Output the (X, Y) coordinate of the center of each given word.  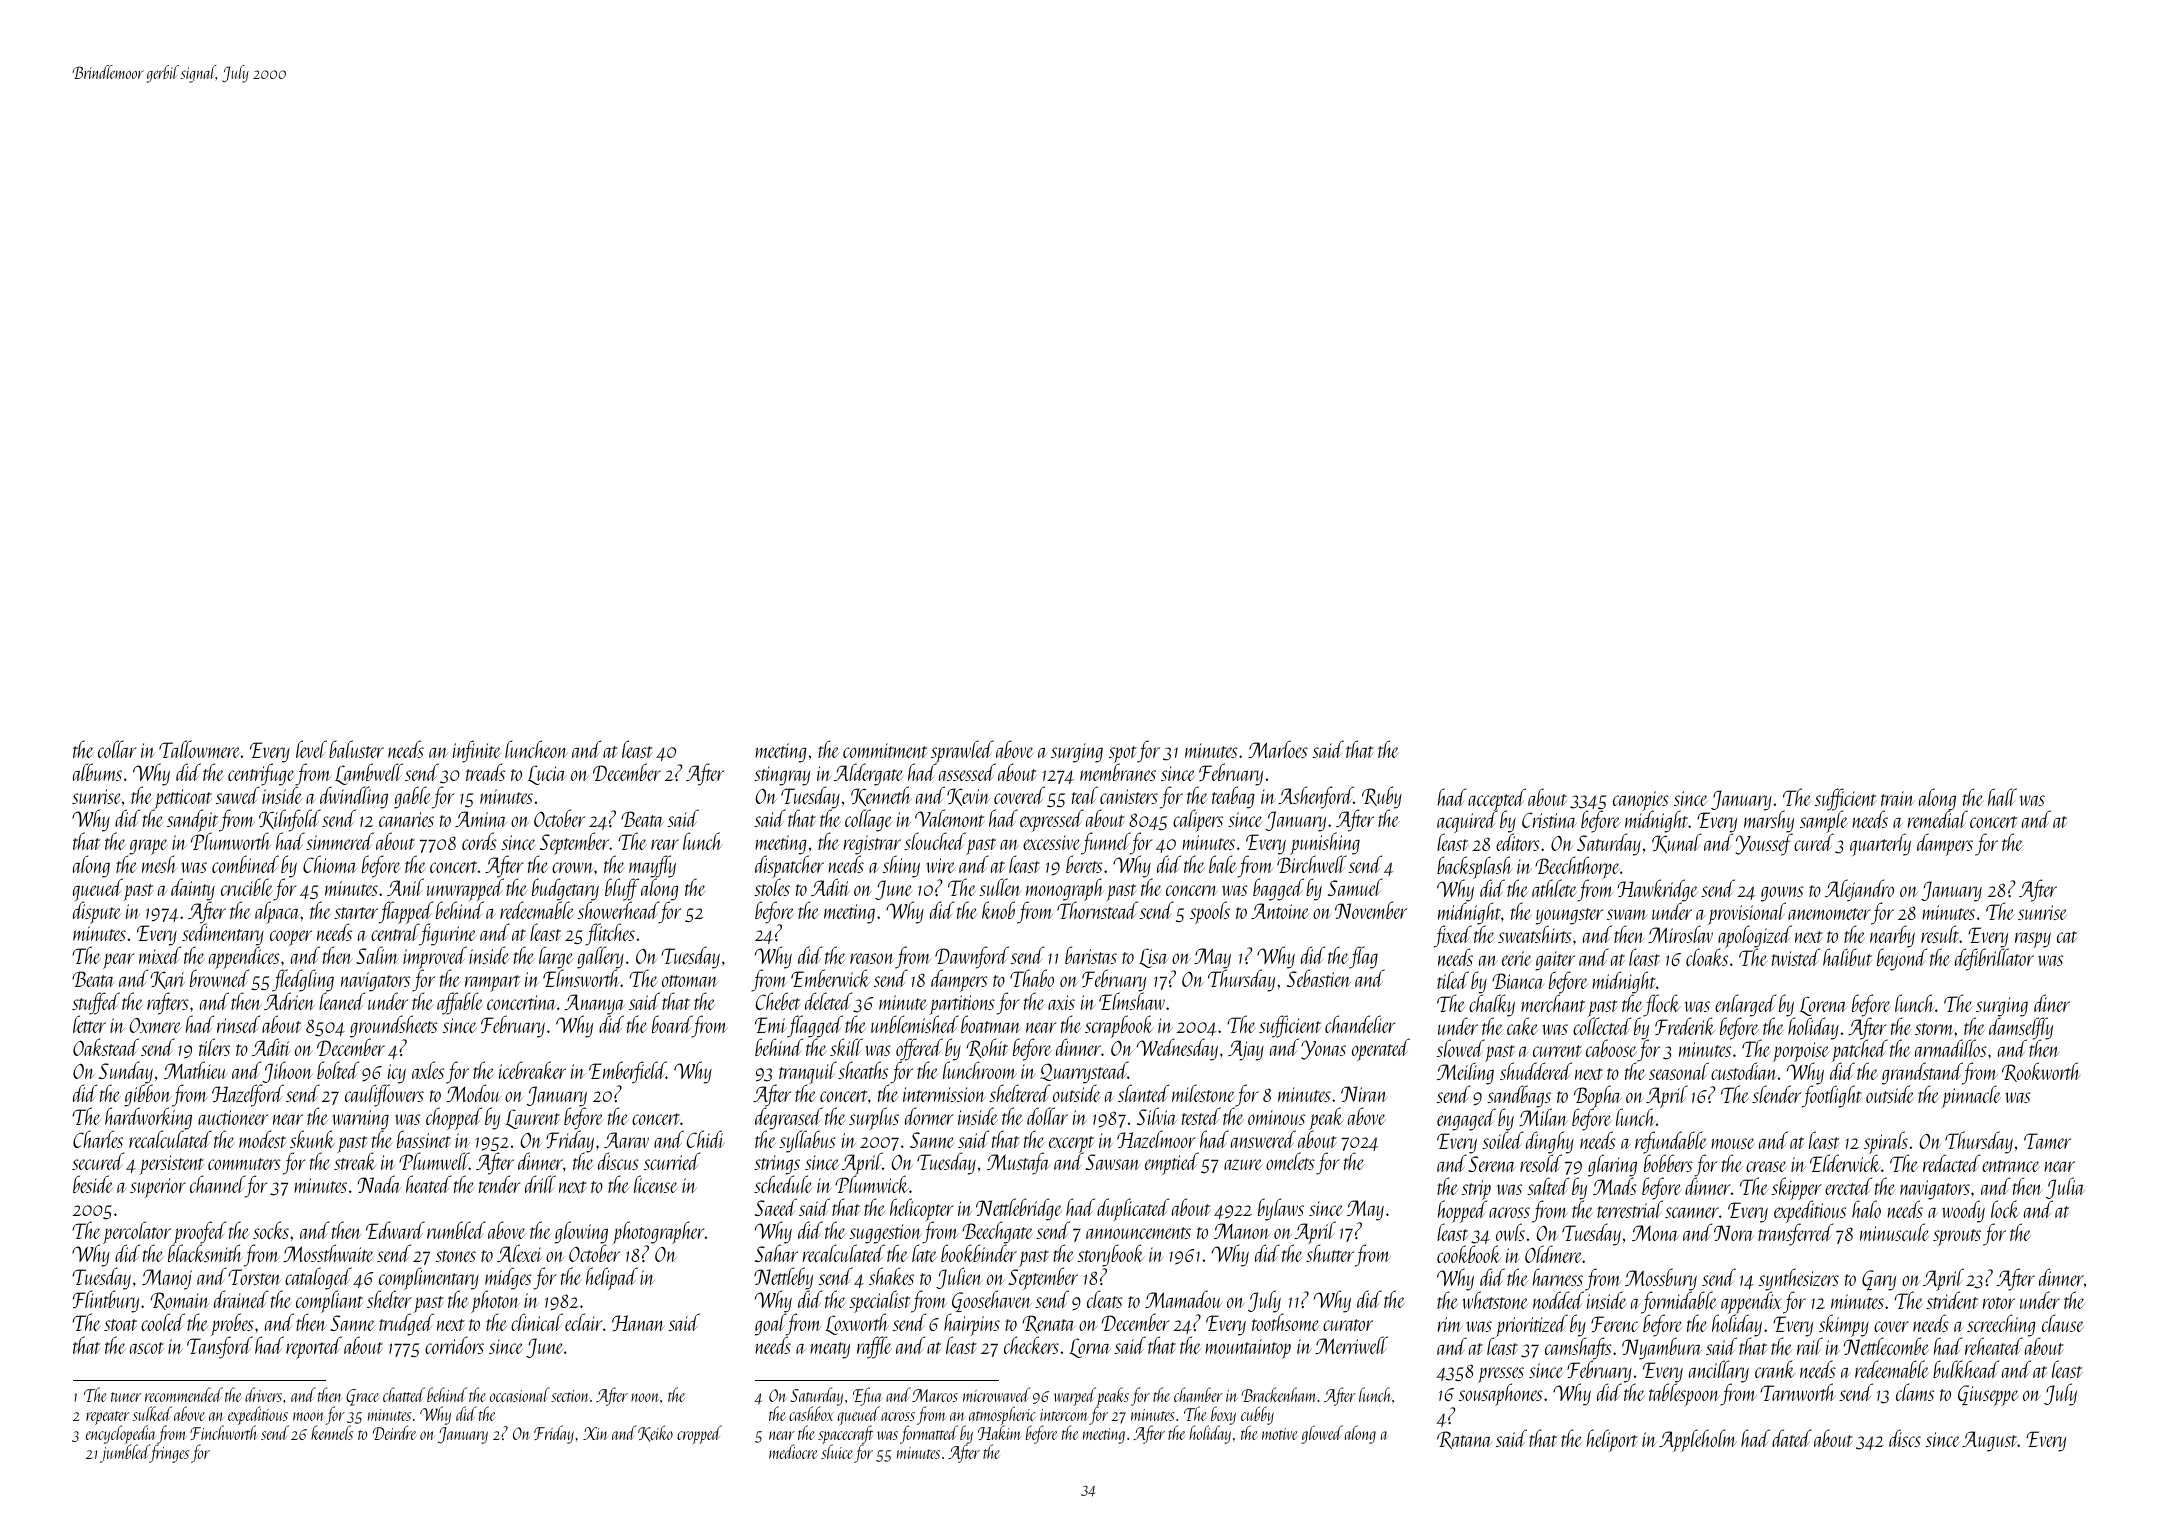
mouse (1732, 1143)
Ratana (1464, 1440)
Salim (377, 955)
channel (217, 1184)
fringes (169, 1454)
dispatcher (789, 867)
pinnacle (1971, 1097)
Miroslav (1680, 934)
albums (97, 772)
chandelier (1360, 1024)
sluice (837, 1452)
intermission (944, 1094)
